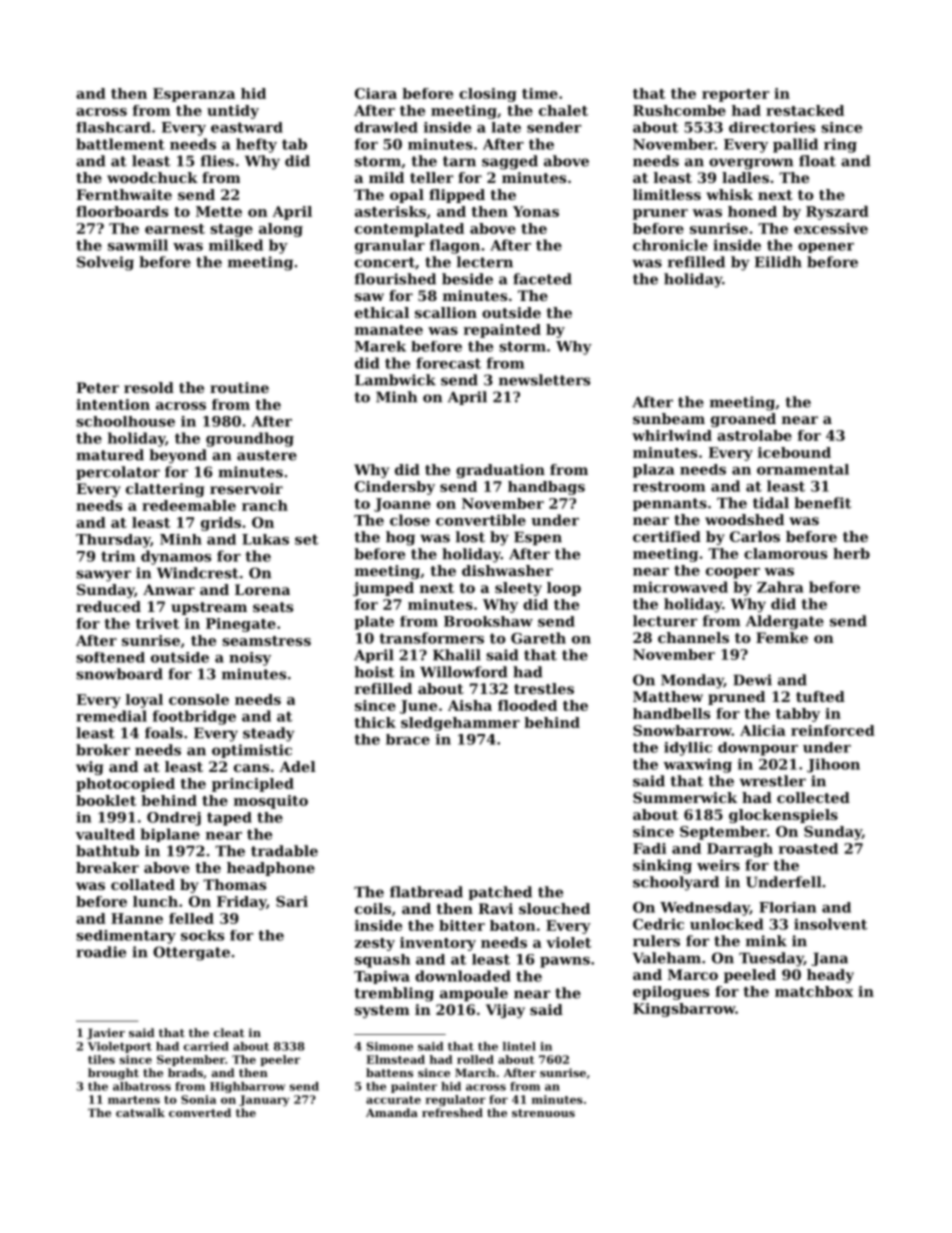 The width and height of the screenshot is (952, 1233). I want to click on peeled, so click(750, 976).
